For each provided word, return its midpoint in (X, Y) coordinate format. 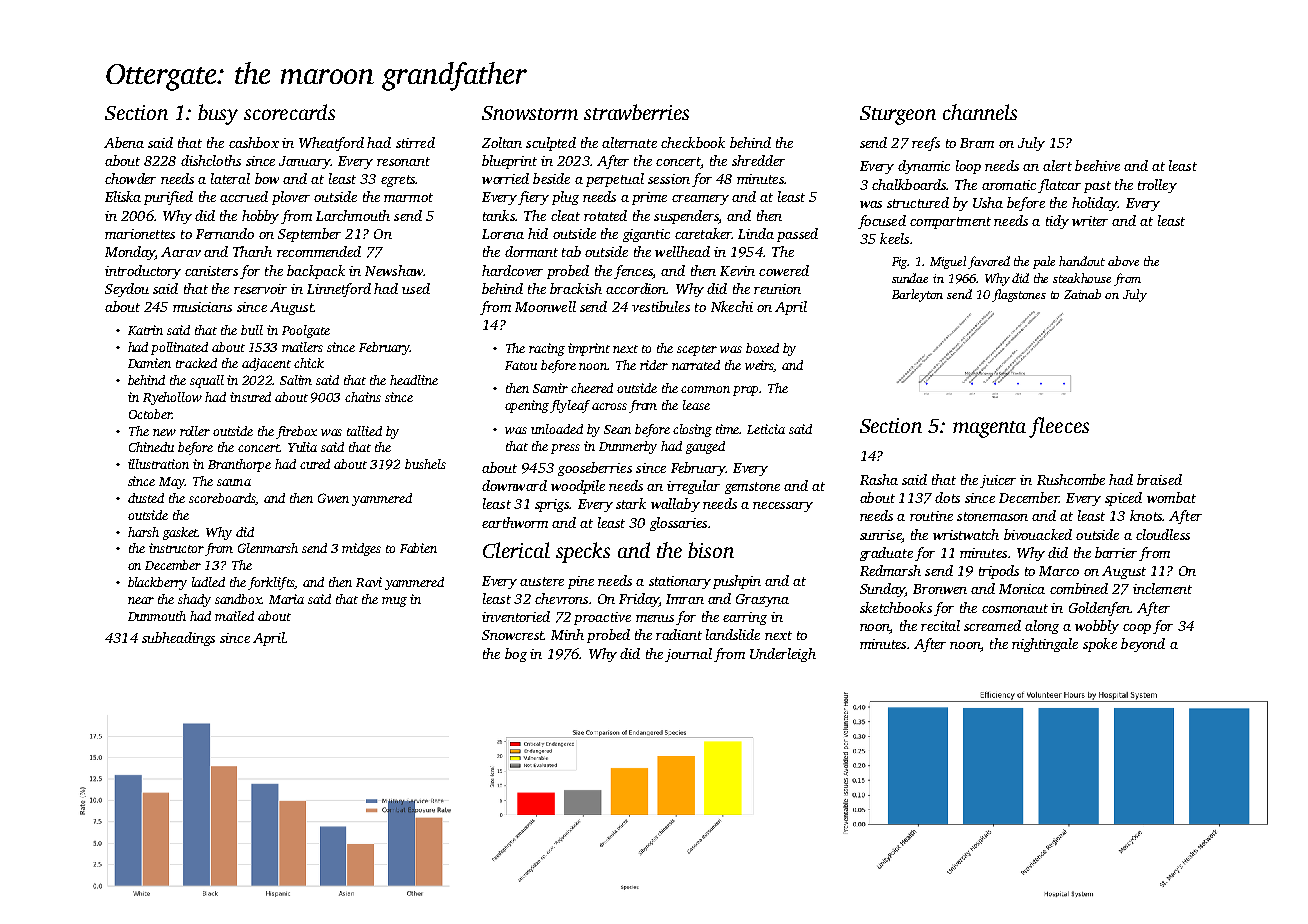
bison (711, 550)
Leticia (766, 429)
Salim (296, 380)
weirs (759, 366)
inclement (1162, 588)
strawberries (636, 112)
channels (980, 112)
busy (218, 114)
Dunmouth (157, 616)
